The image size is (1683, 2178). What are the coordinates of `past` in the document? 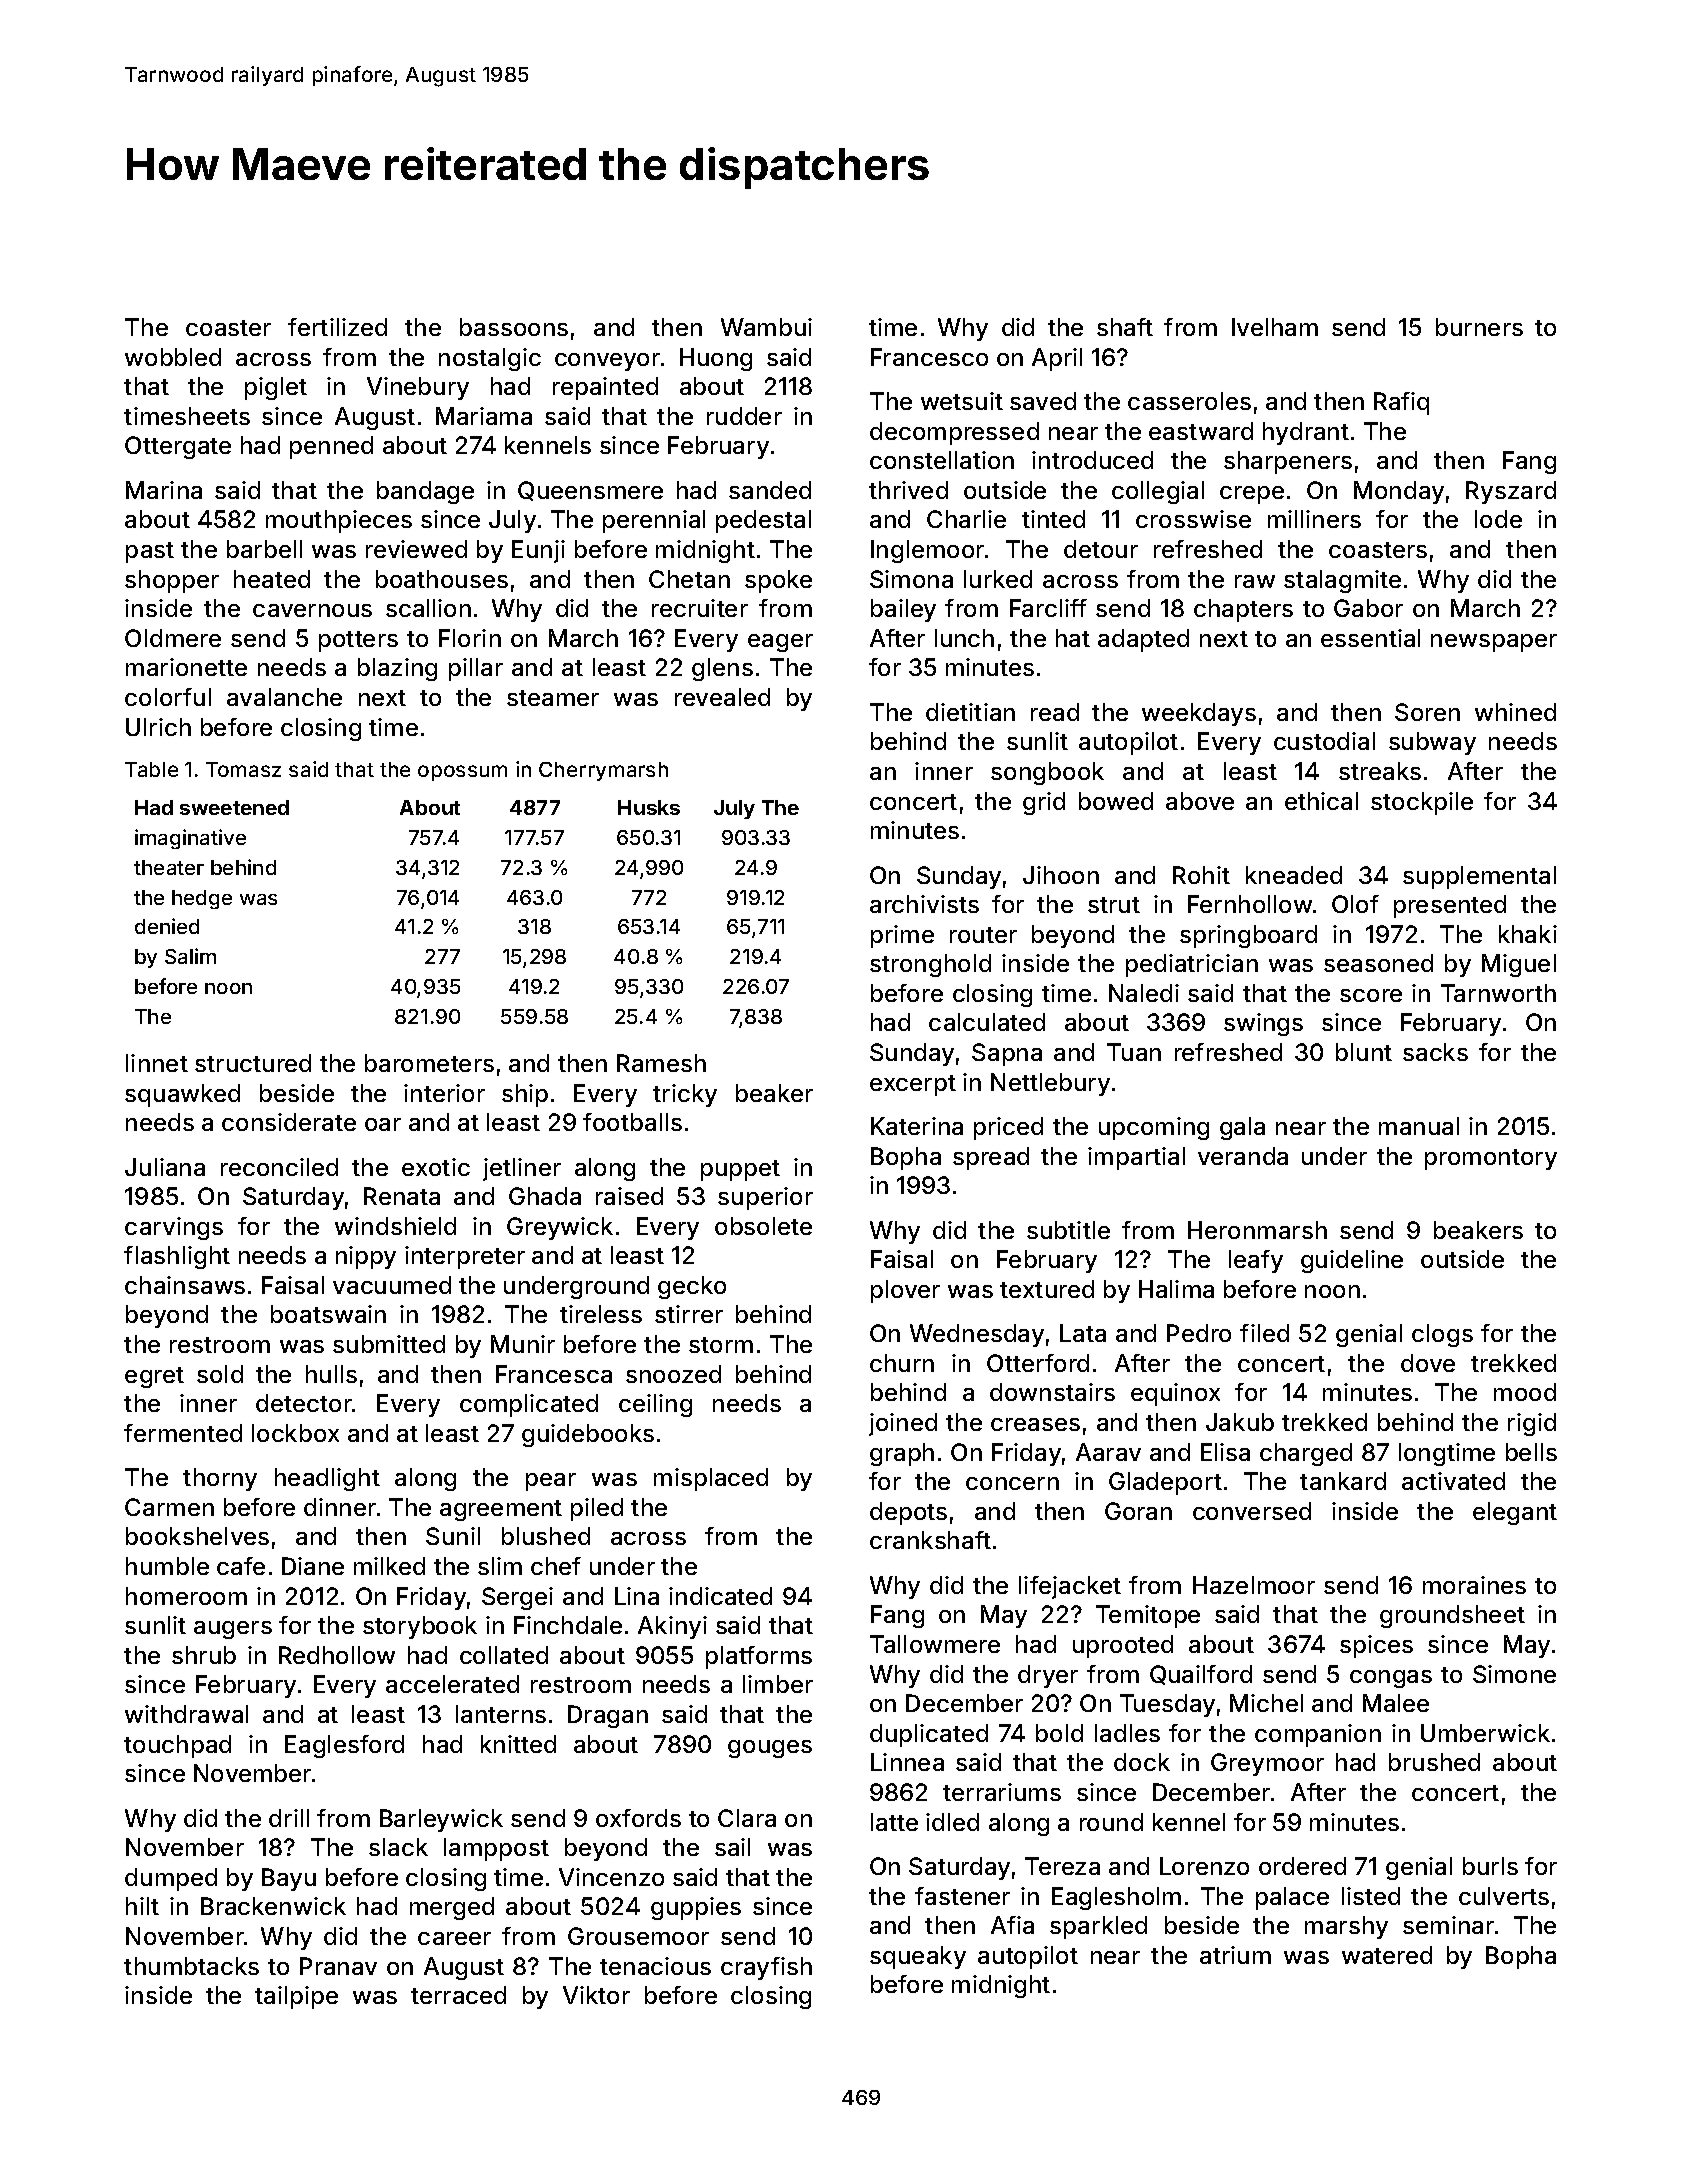 It's located at (150, 552).
